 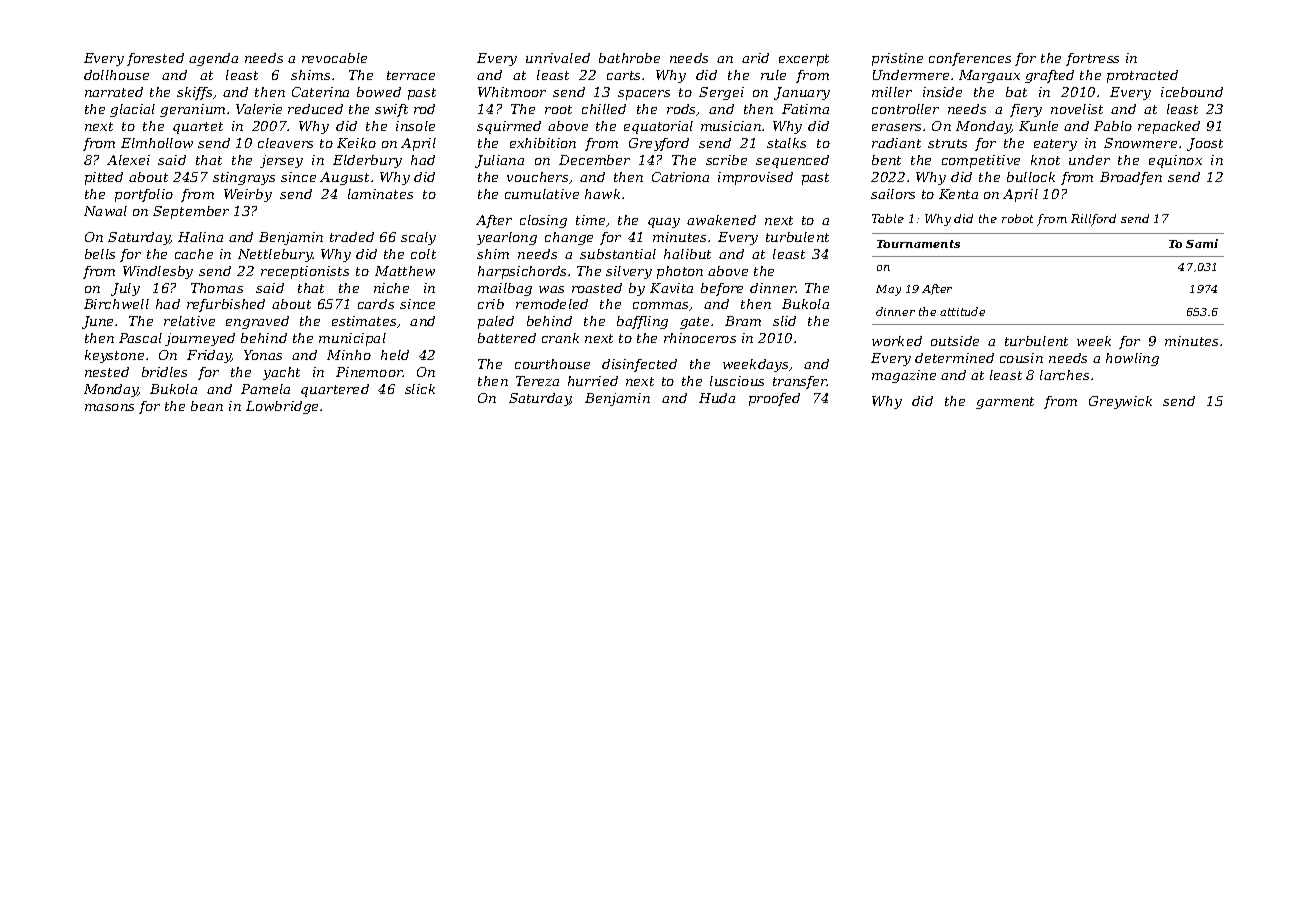 What do you see at coordinates (800, 382) in the screenshot?
I see `transfer` at bounding box center [800, 382].
